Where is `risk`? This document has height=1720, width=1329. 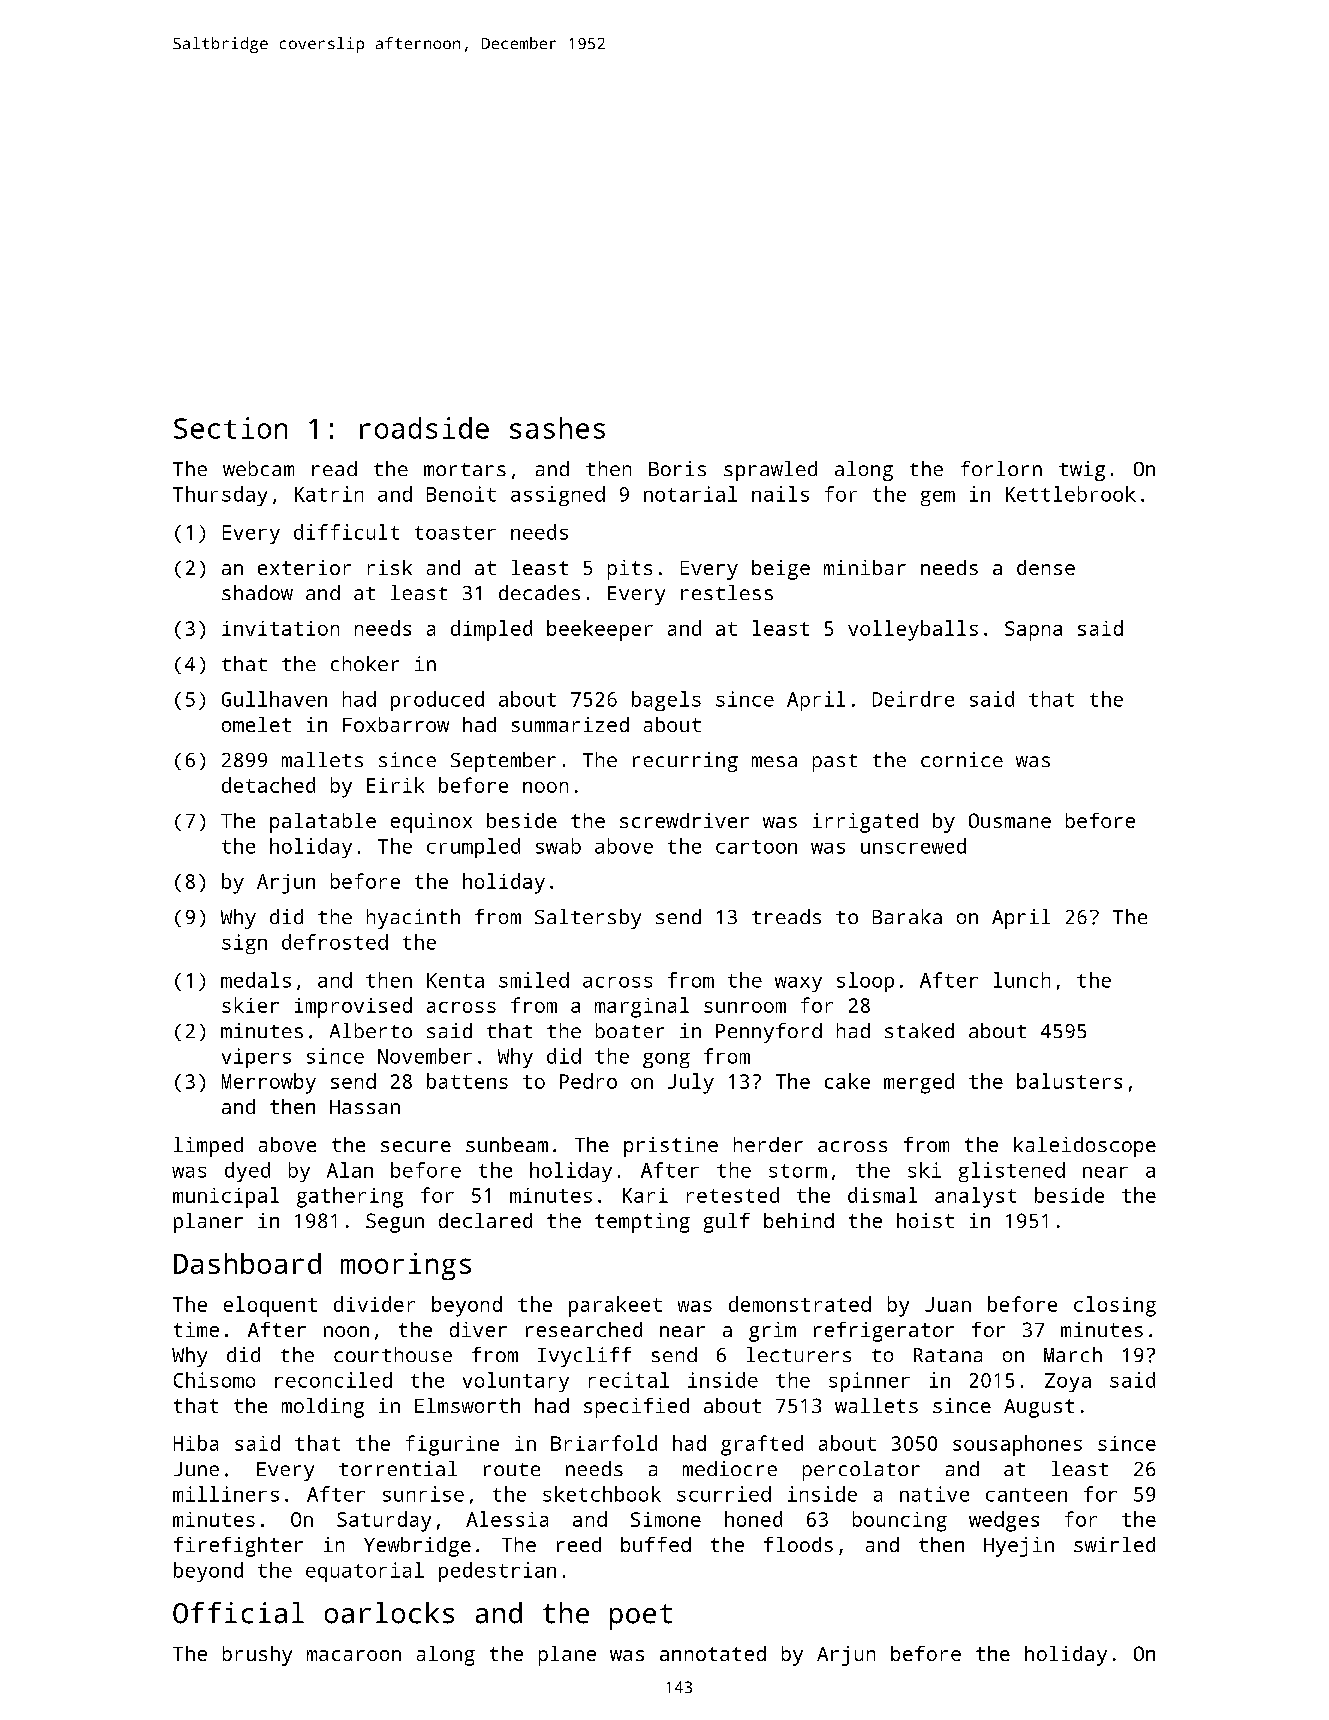
risk is located at coordinates (390, 567).
